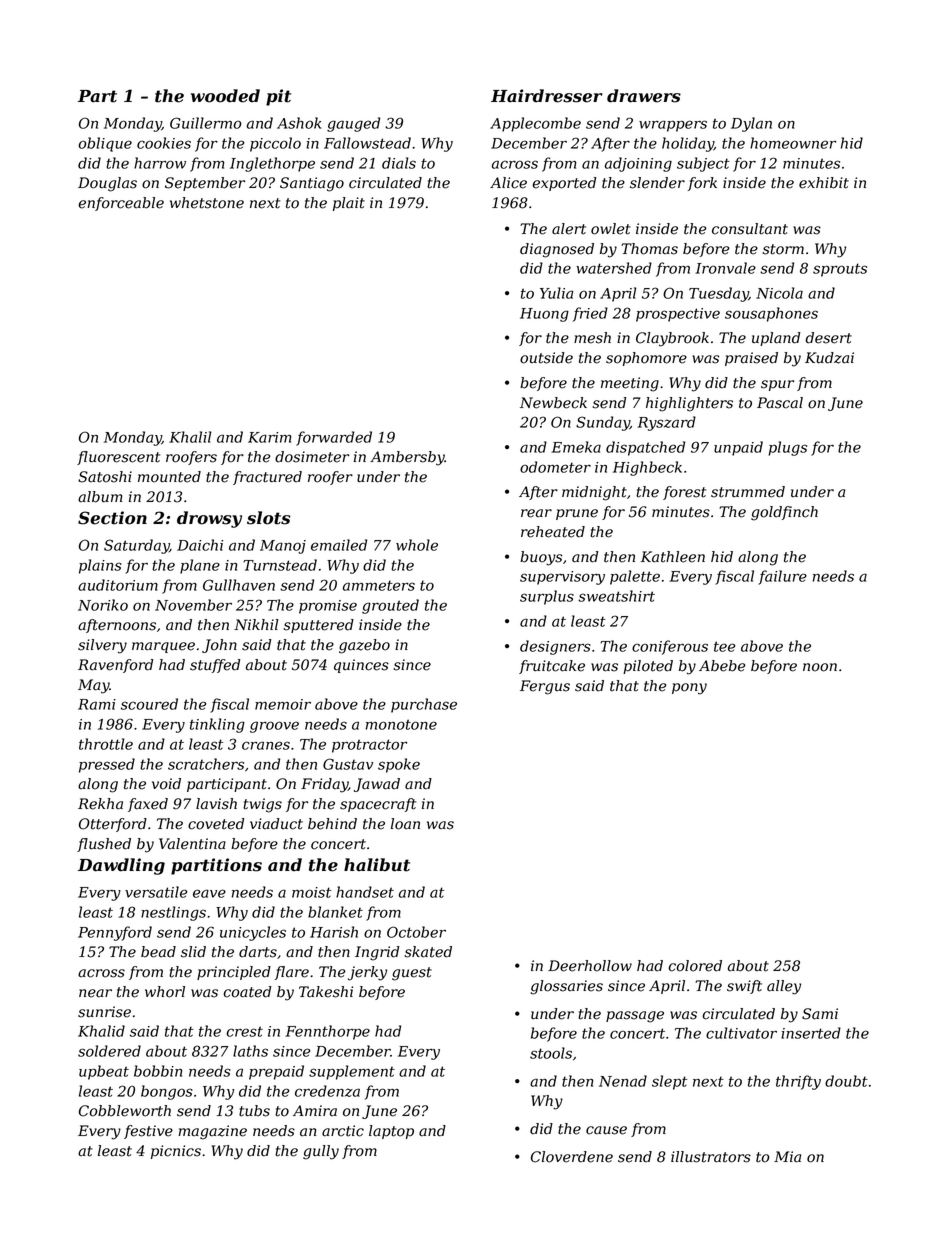 This screenshot has height=1233, width=952. What do you see at coordinates (784, 987) in the screenshot?
I see `alley` at bounding box center [784, 987].
